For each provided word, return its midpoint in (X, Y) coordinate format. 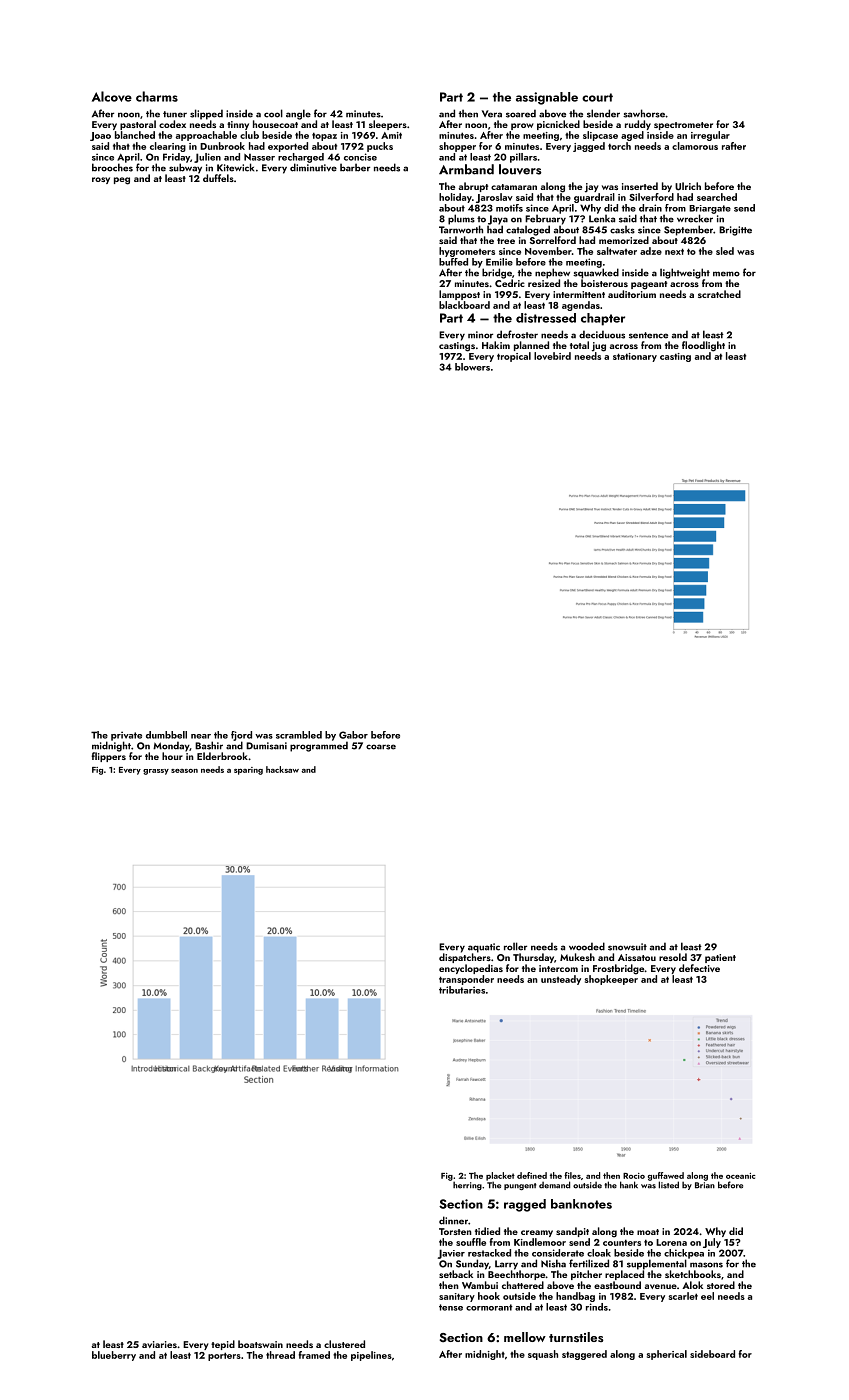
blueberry (114, 1356)
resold (673, 957)
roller (515, 946)
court (597, 97)
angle (298, 114)
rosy (101, 180)
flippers (109, 757)
